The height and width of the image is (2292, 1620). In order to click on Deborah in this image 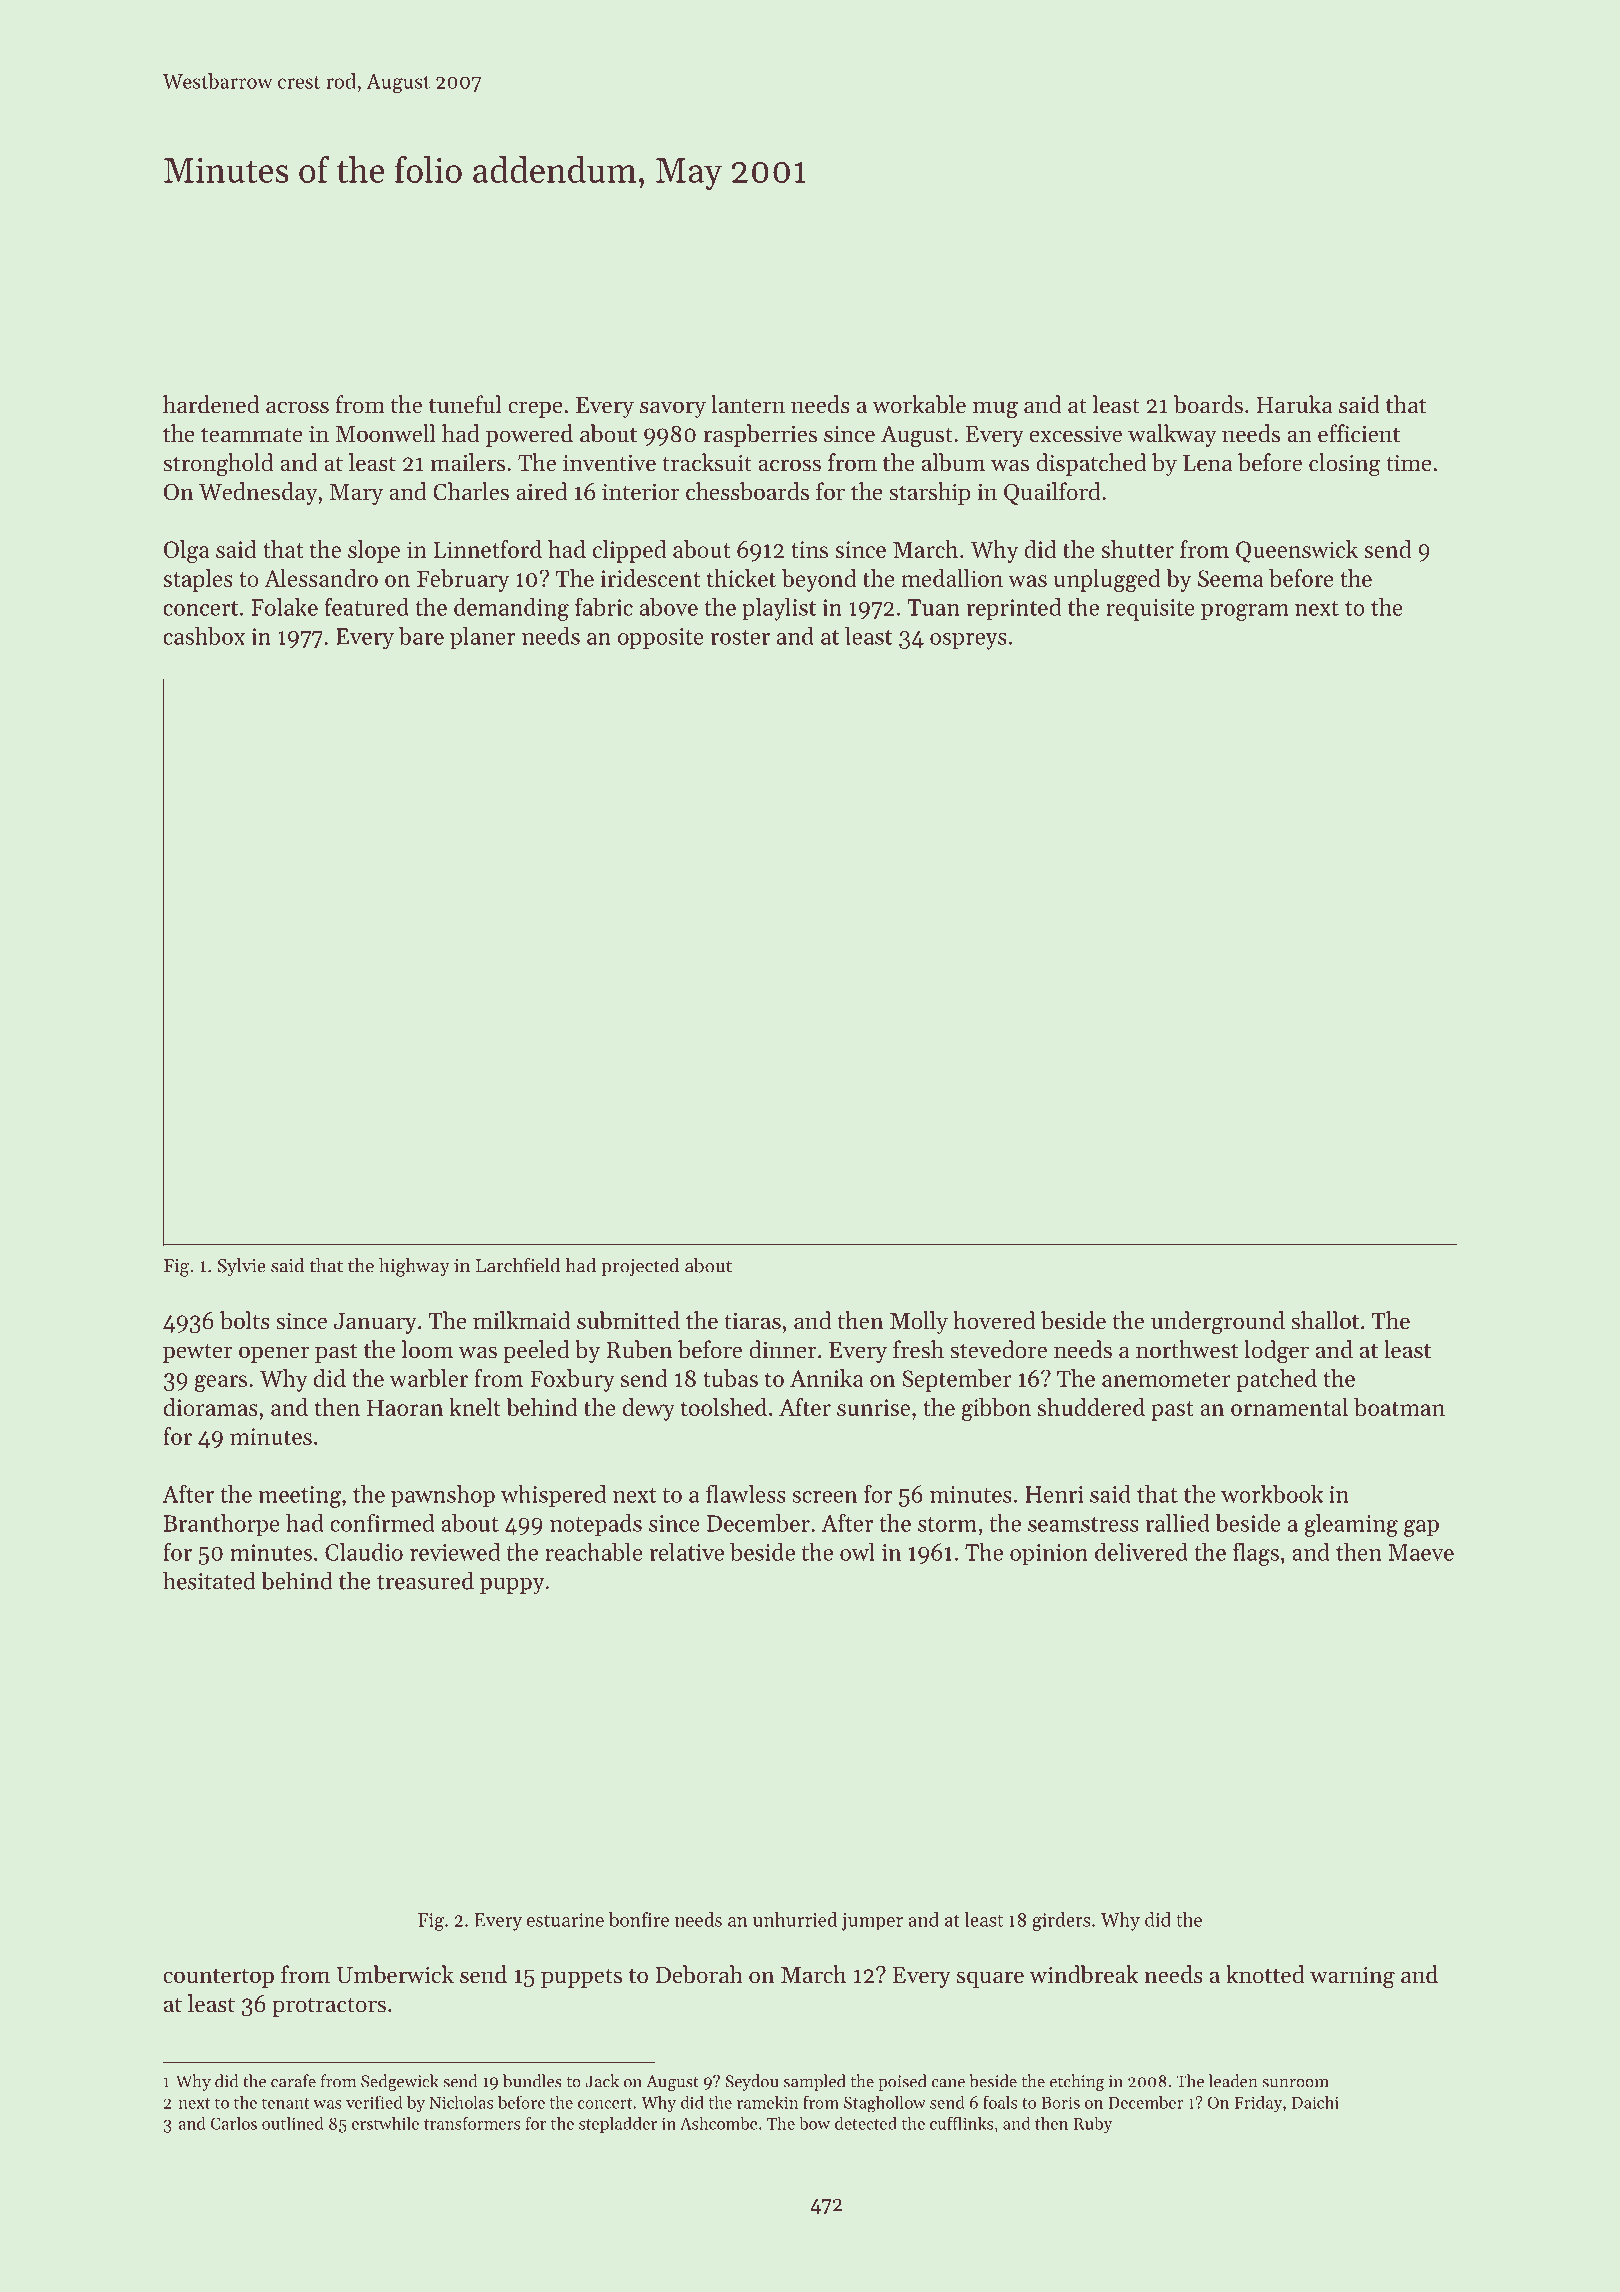, I will do `click(699, 1974)`.
